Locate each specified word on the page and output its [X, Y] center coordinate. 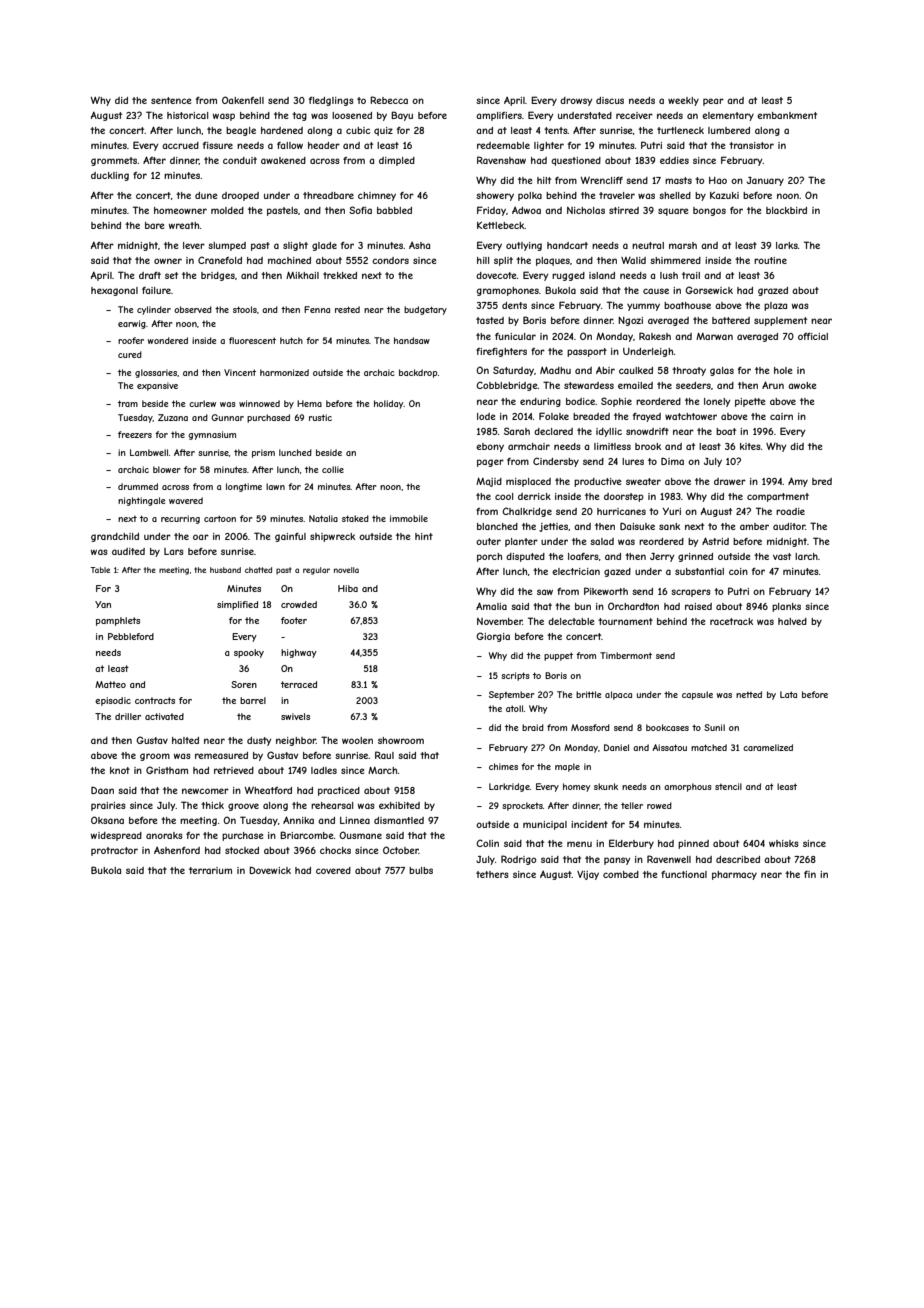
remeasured [221, 755]
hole [783, 370]
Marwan [714, 336]
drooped [240, 196]
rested [347, 309]
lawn [275, 486]
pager [490, 463]
